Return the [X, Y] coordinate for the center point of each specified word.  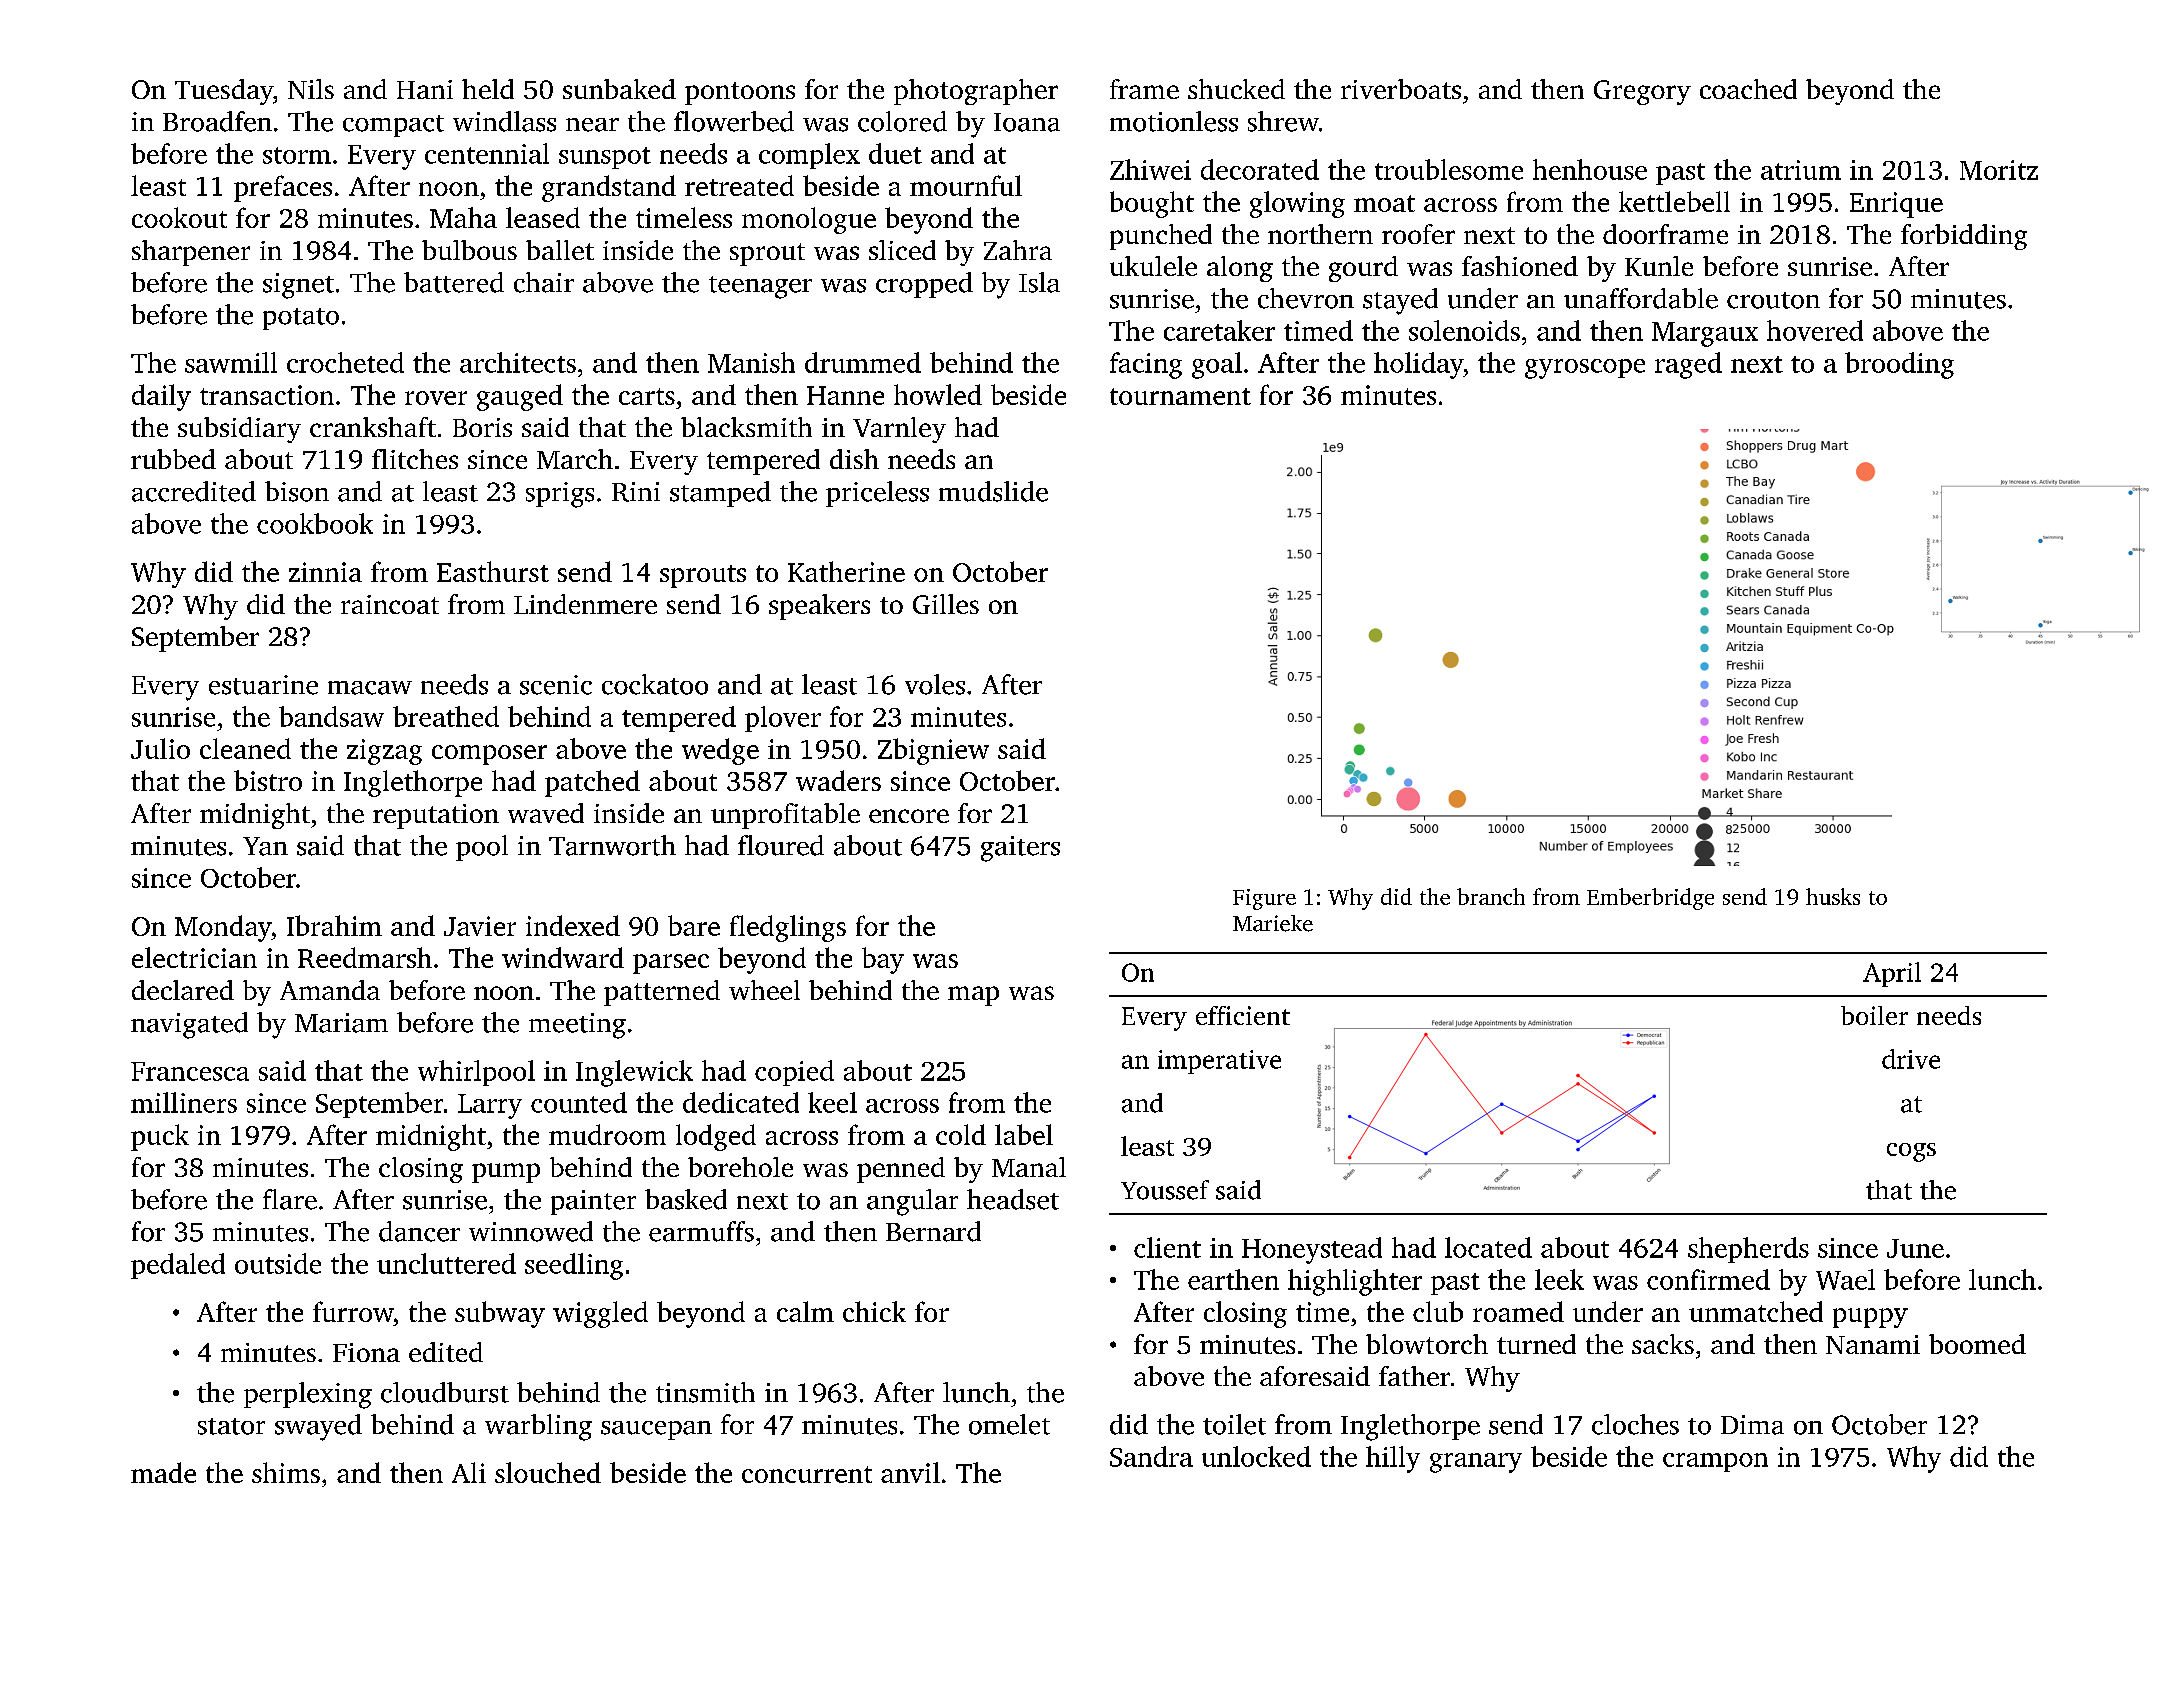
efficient [1243, 1015]
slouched [548, 1472]
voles [935, 684]
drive [1911, 1059]
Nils [311, 89]
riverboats [1401, 89]
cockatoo [655, 684]
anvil [910, 1472]
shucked [1236, 89]
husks [1833, 896]
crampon [1715, 1462]
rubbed [173, 459]
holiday [1418, 365]
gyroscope [1585, 369]
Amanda [330, 990]
